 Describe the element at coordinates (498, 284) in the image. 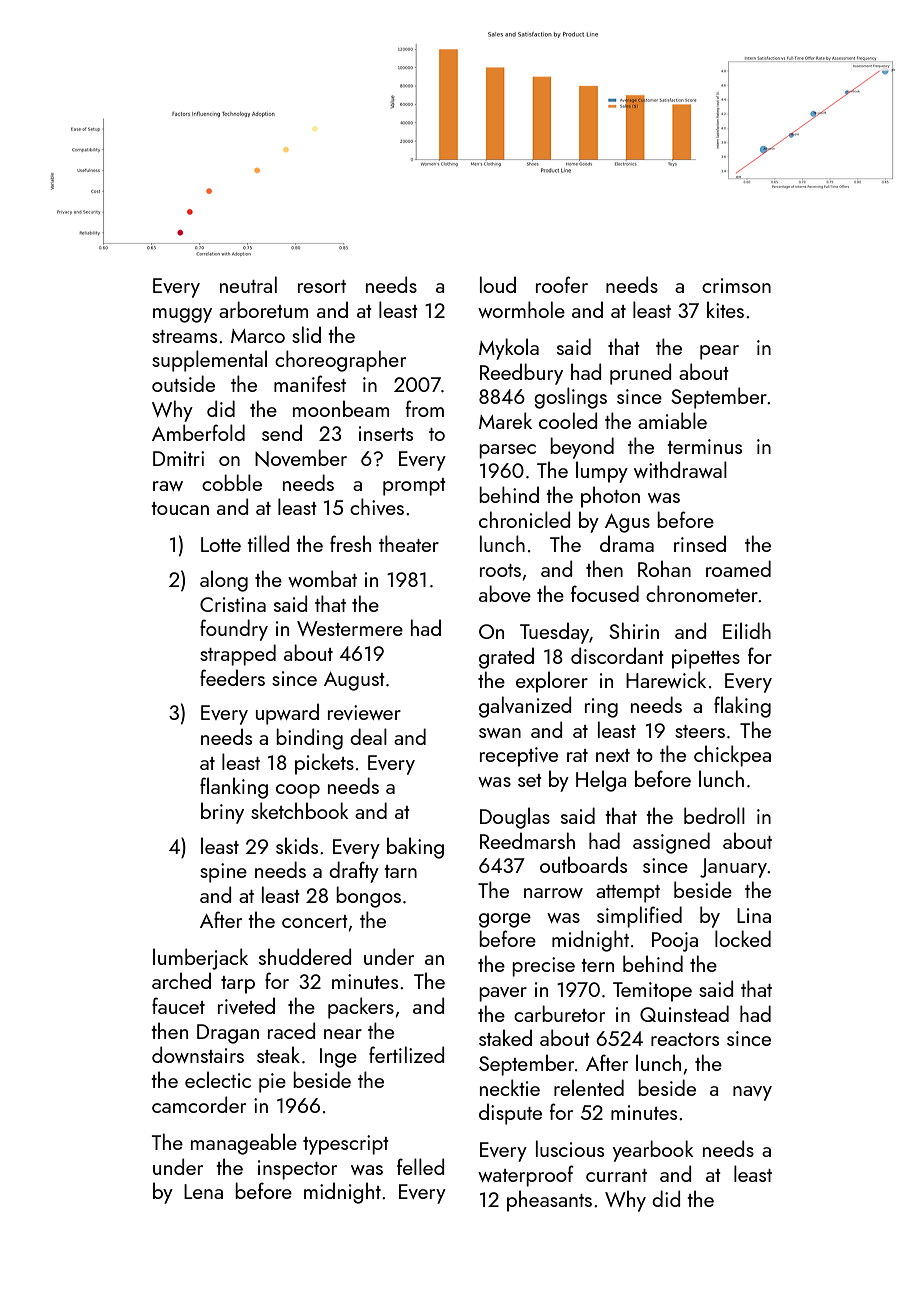

I see `loud` at that location.
